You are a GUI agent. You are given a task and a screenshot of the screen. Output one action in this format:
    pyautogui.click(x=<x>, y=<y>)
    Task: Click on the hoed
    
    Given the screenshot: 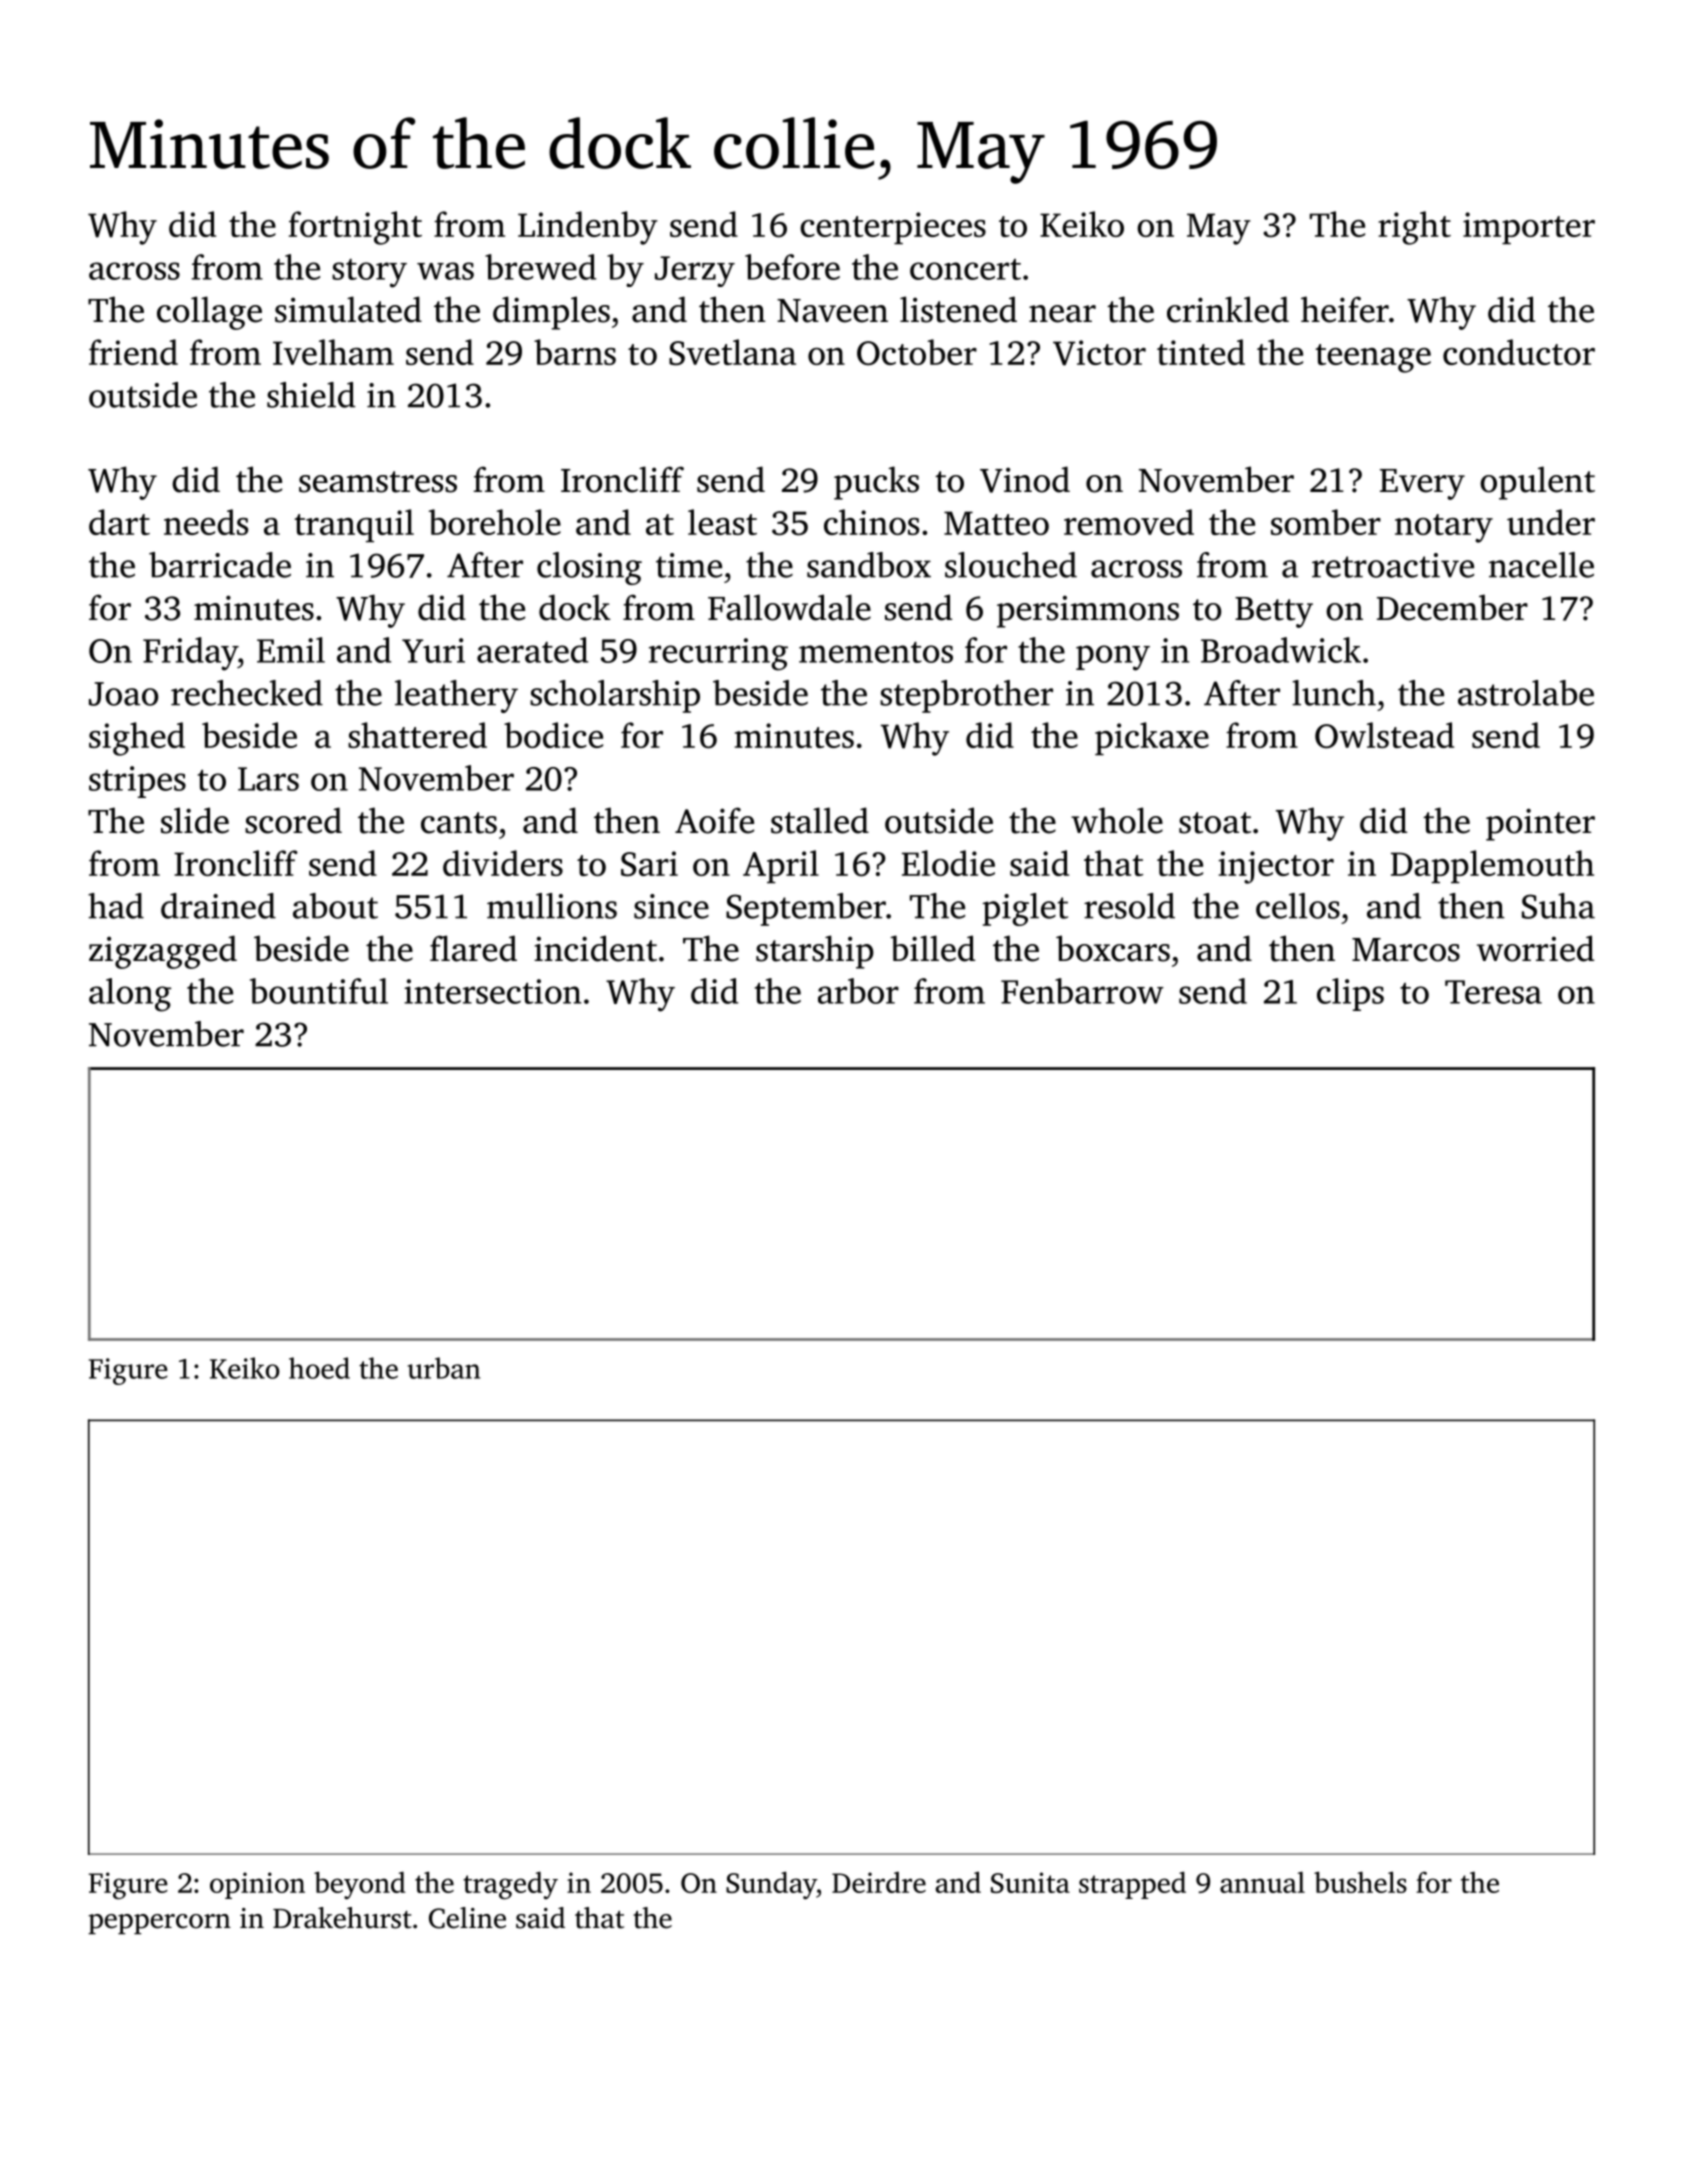 What is the action you would take?
    pyautogui.click(x=319, y=1368)
